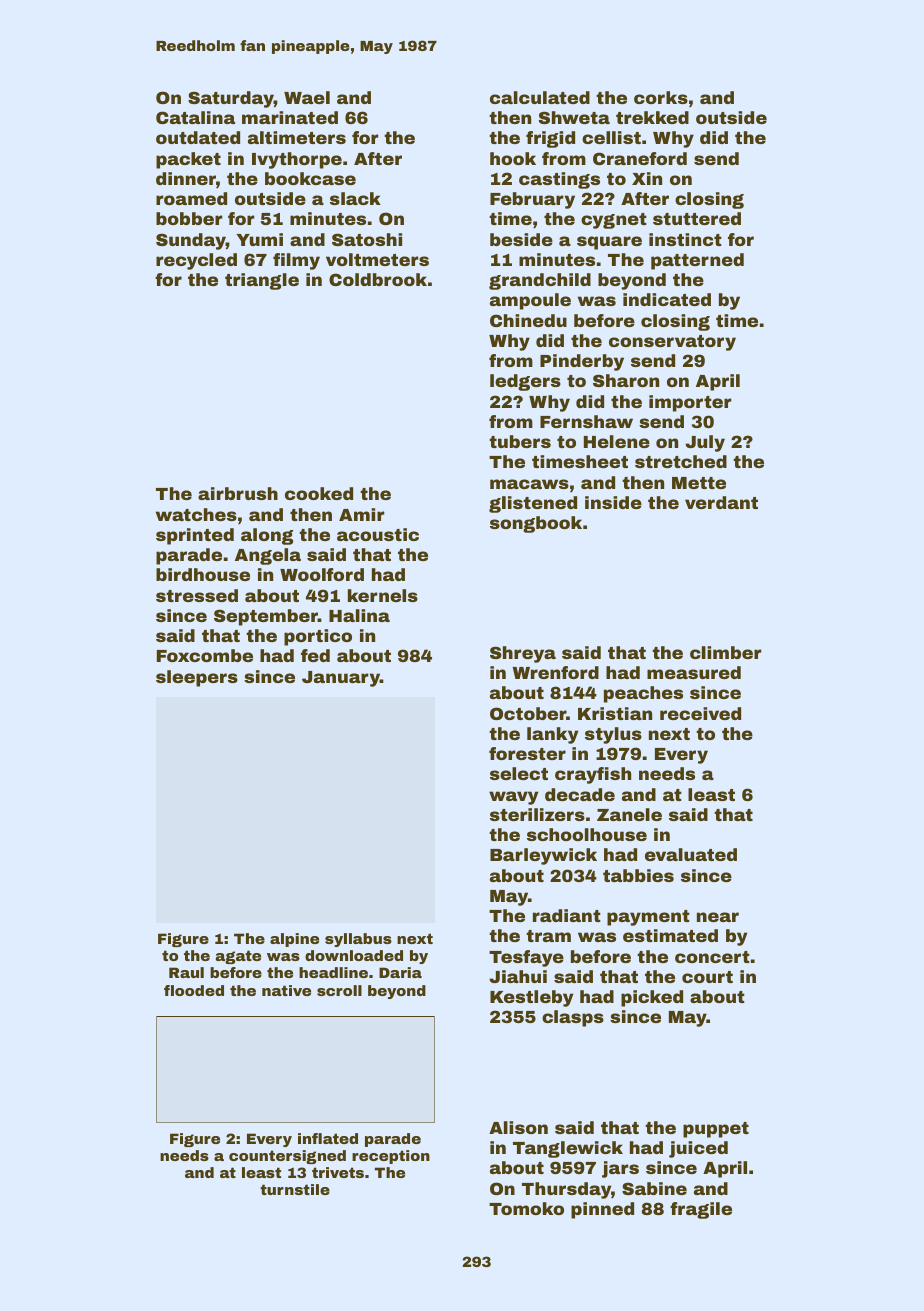  I want to click on court, so click(707, 977).
